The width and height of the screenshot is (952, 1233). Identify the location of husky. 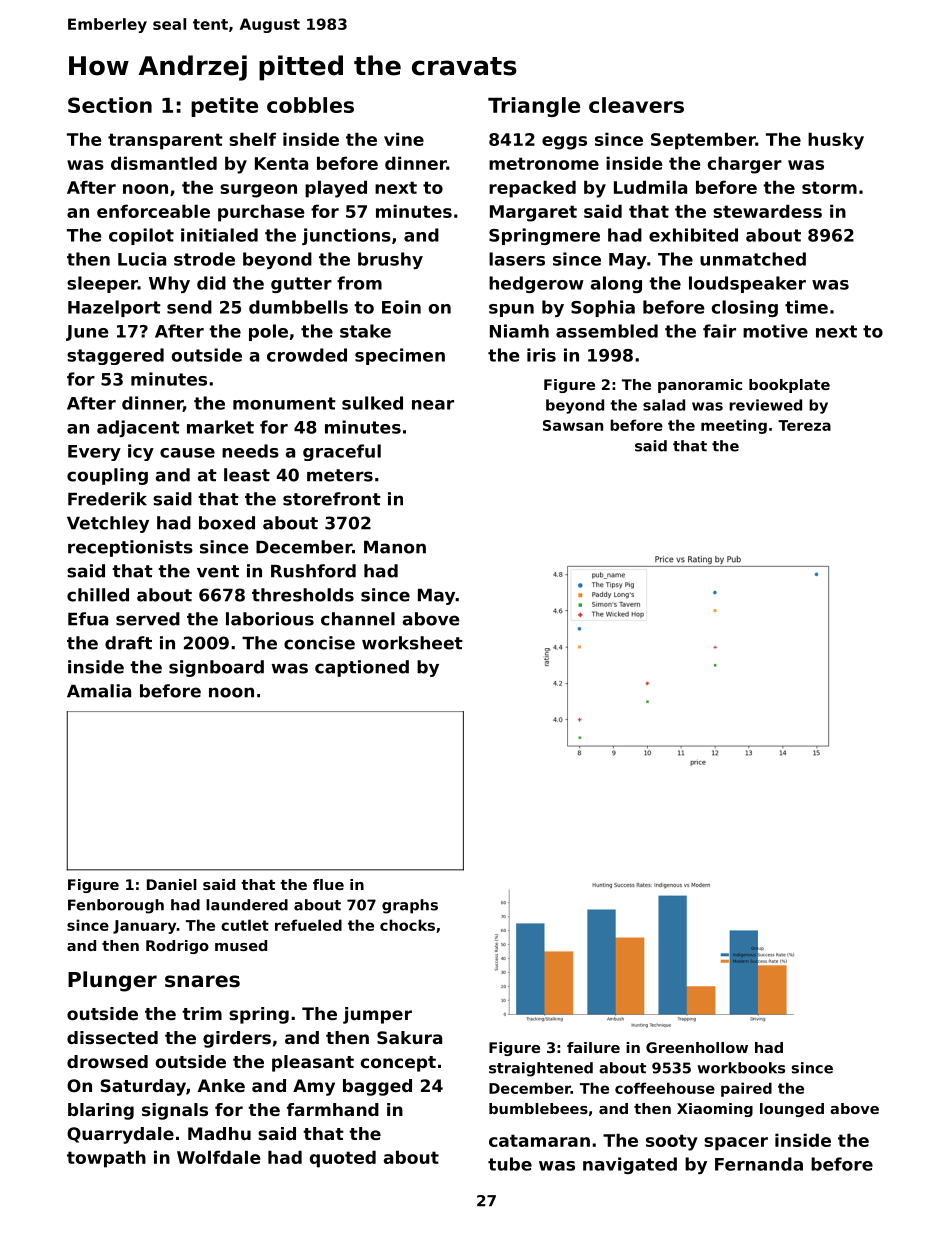
(836, 141).
